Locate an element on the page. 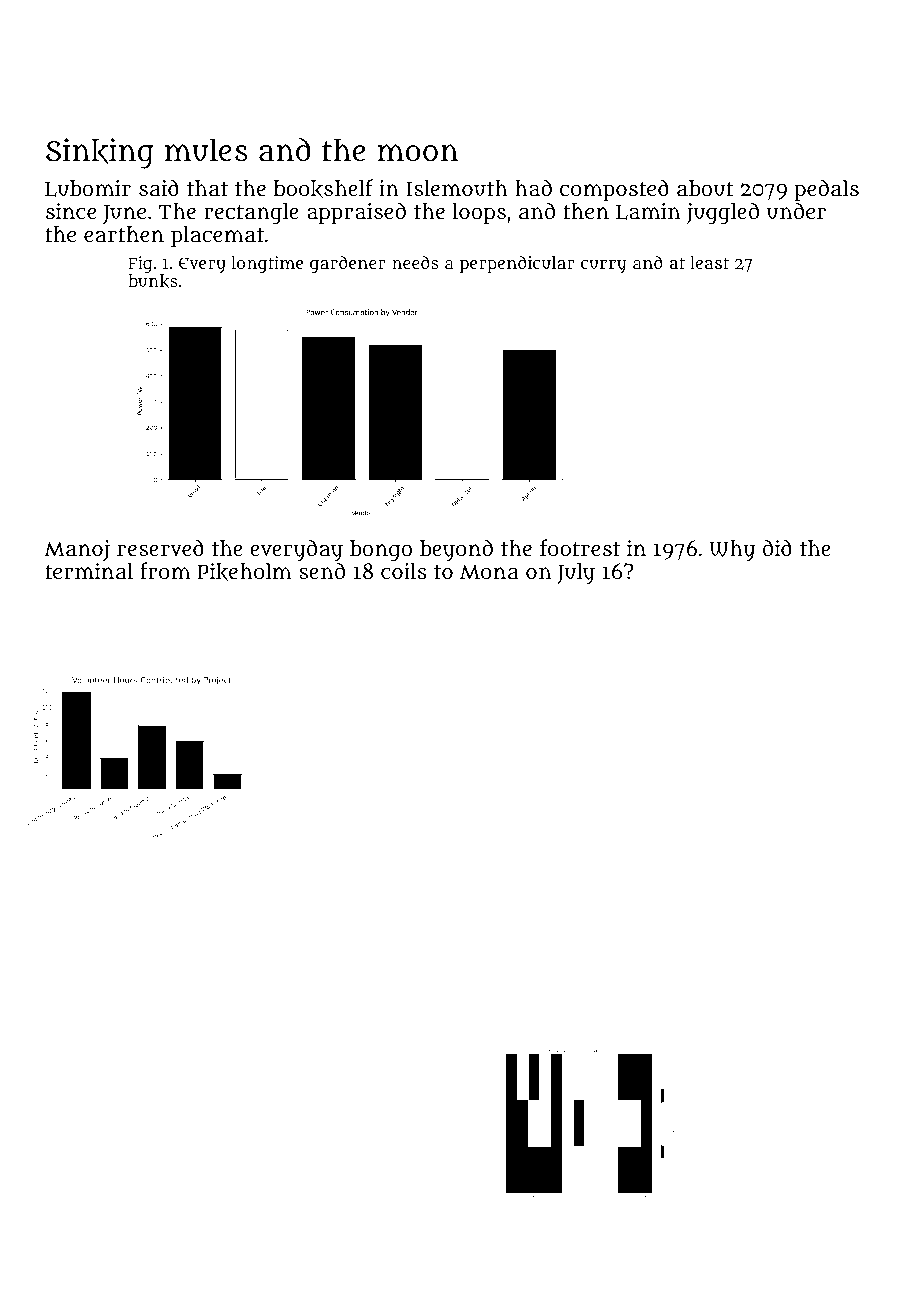 The height and width of the page is (1316, 908). curry is located at coordinates (603, 266).
